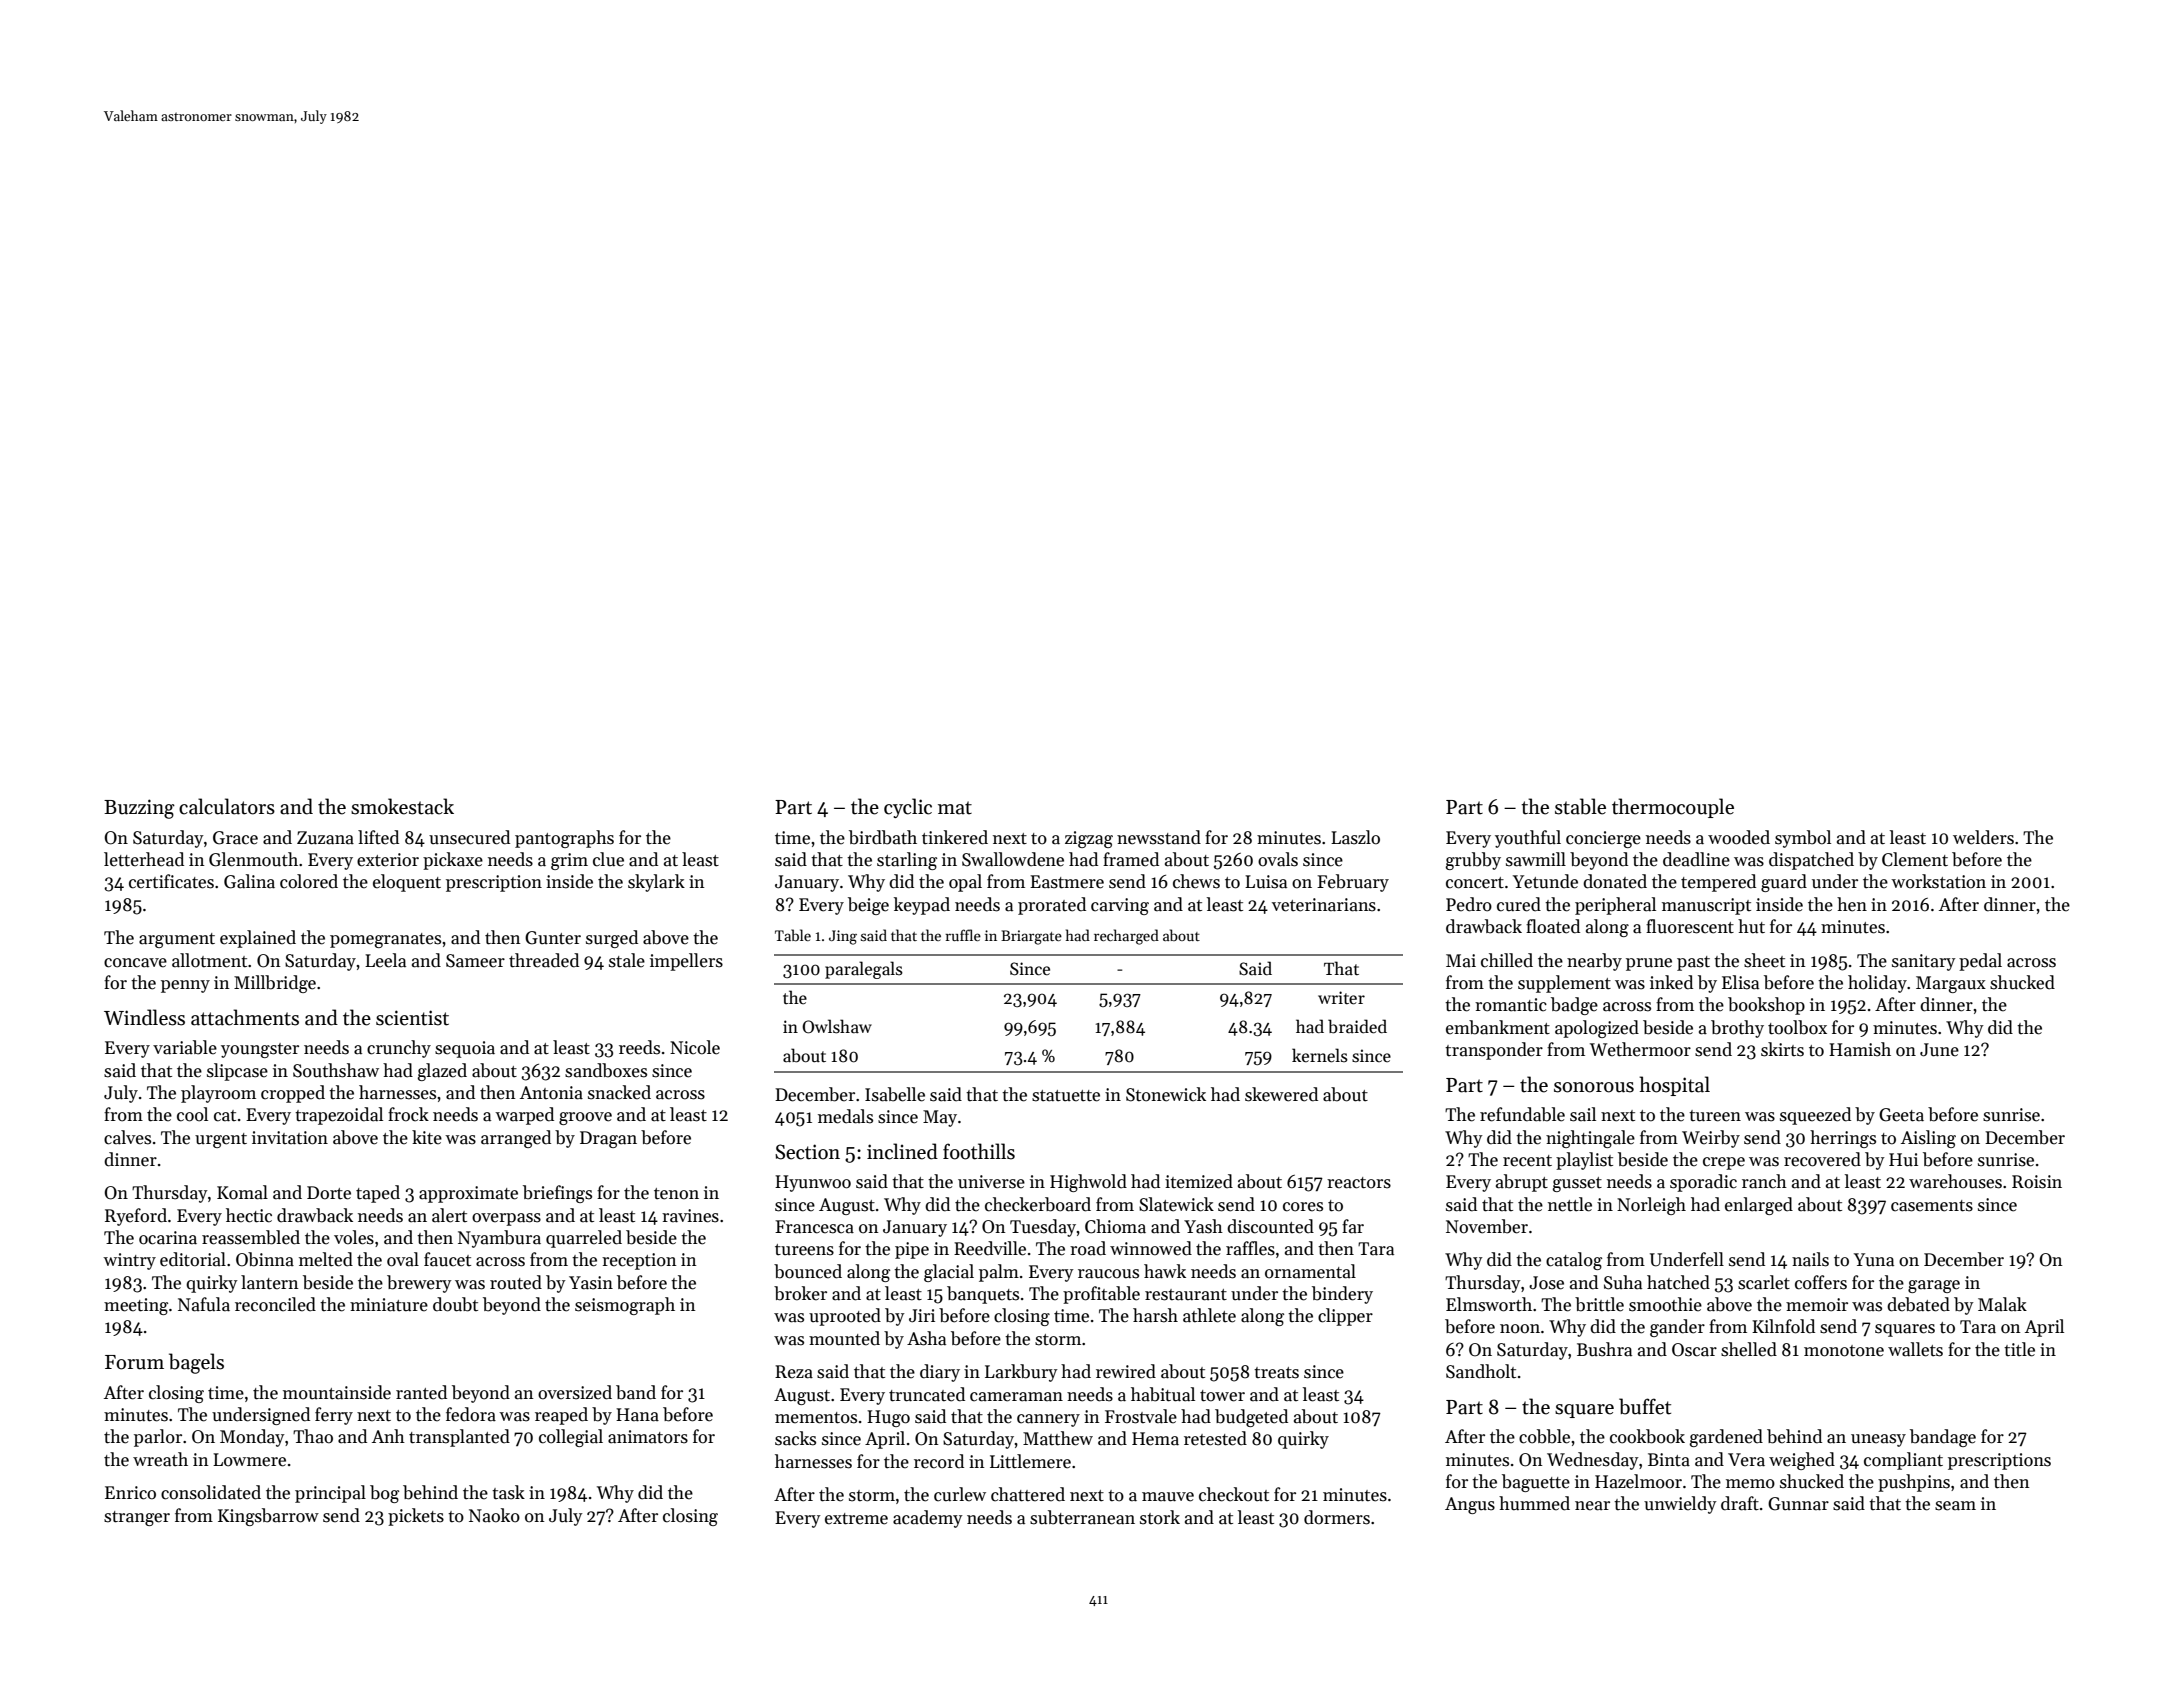 This page has height=1683, width=2178. Describe the element at coordinates (627, 960) in the page. I see `stale` at that location.
